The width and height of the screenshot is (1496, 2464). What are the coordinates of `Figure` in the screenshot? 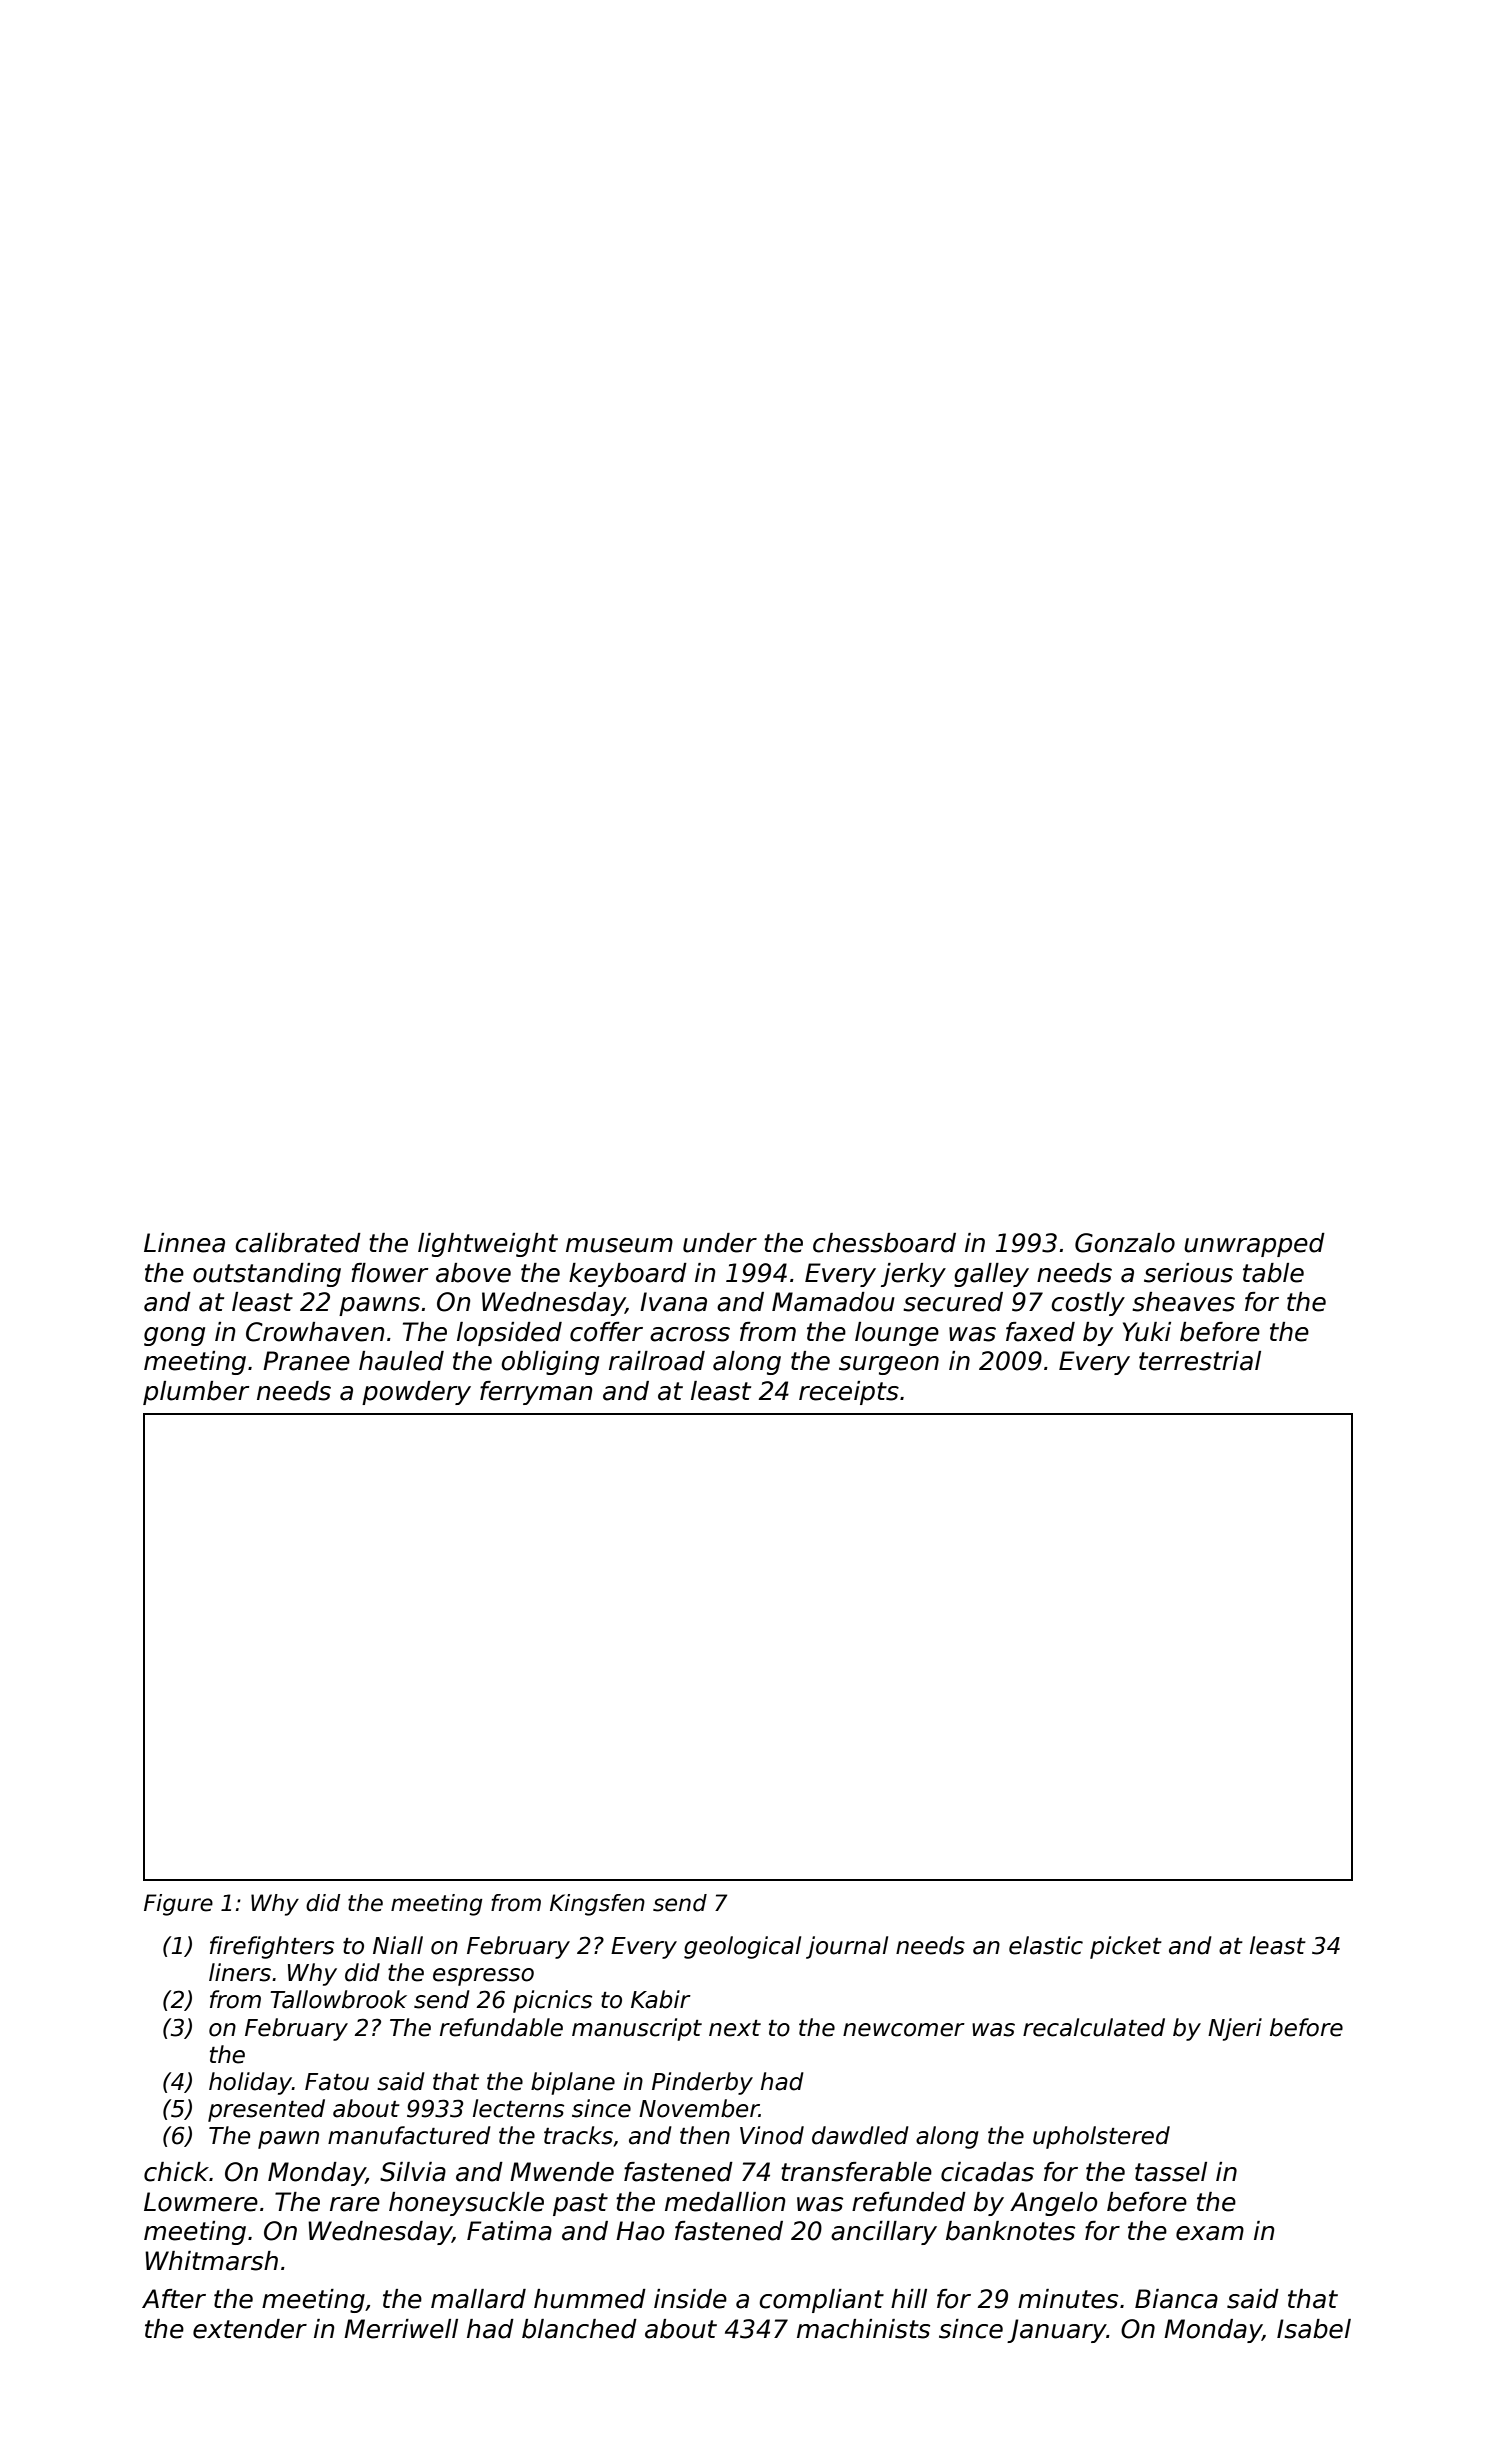 It's located at (178, 1905).
